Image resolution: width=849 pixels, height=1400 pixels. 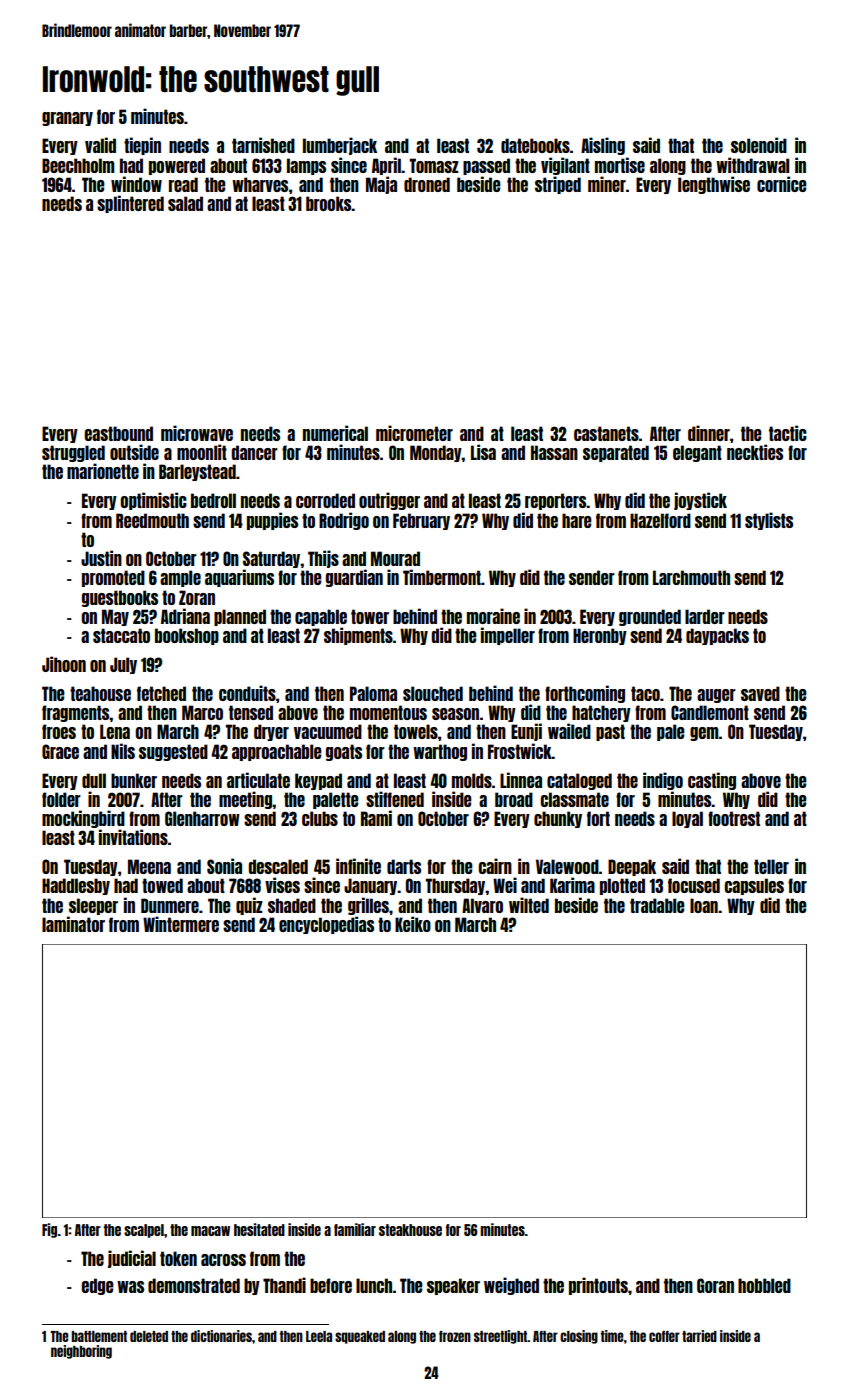 What do you see at coordinates (427, 184) in the page?
I see `droned` at bounding box center [427, 184].
